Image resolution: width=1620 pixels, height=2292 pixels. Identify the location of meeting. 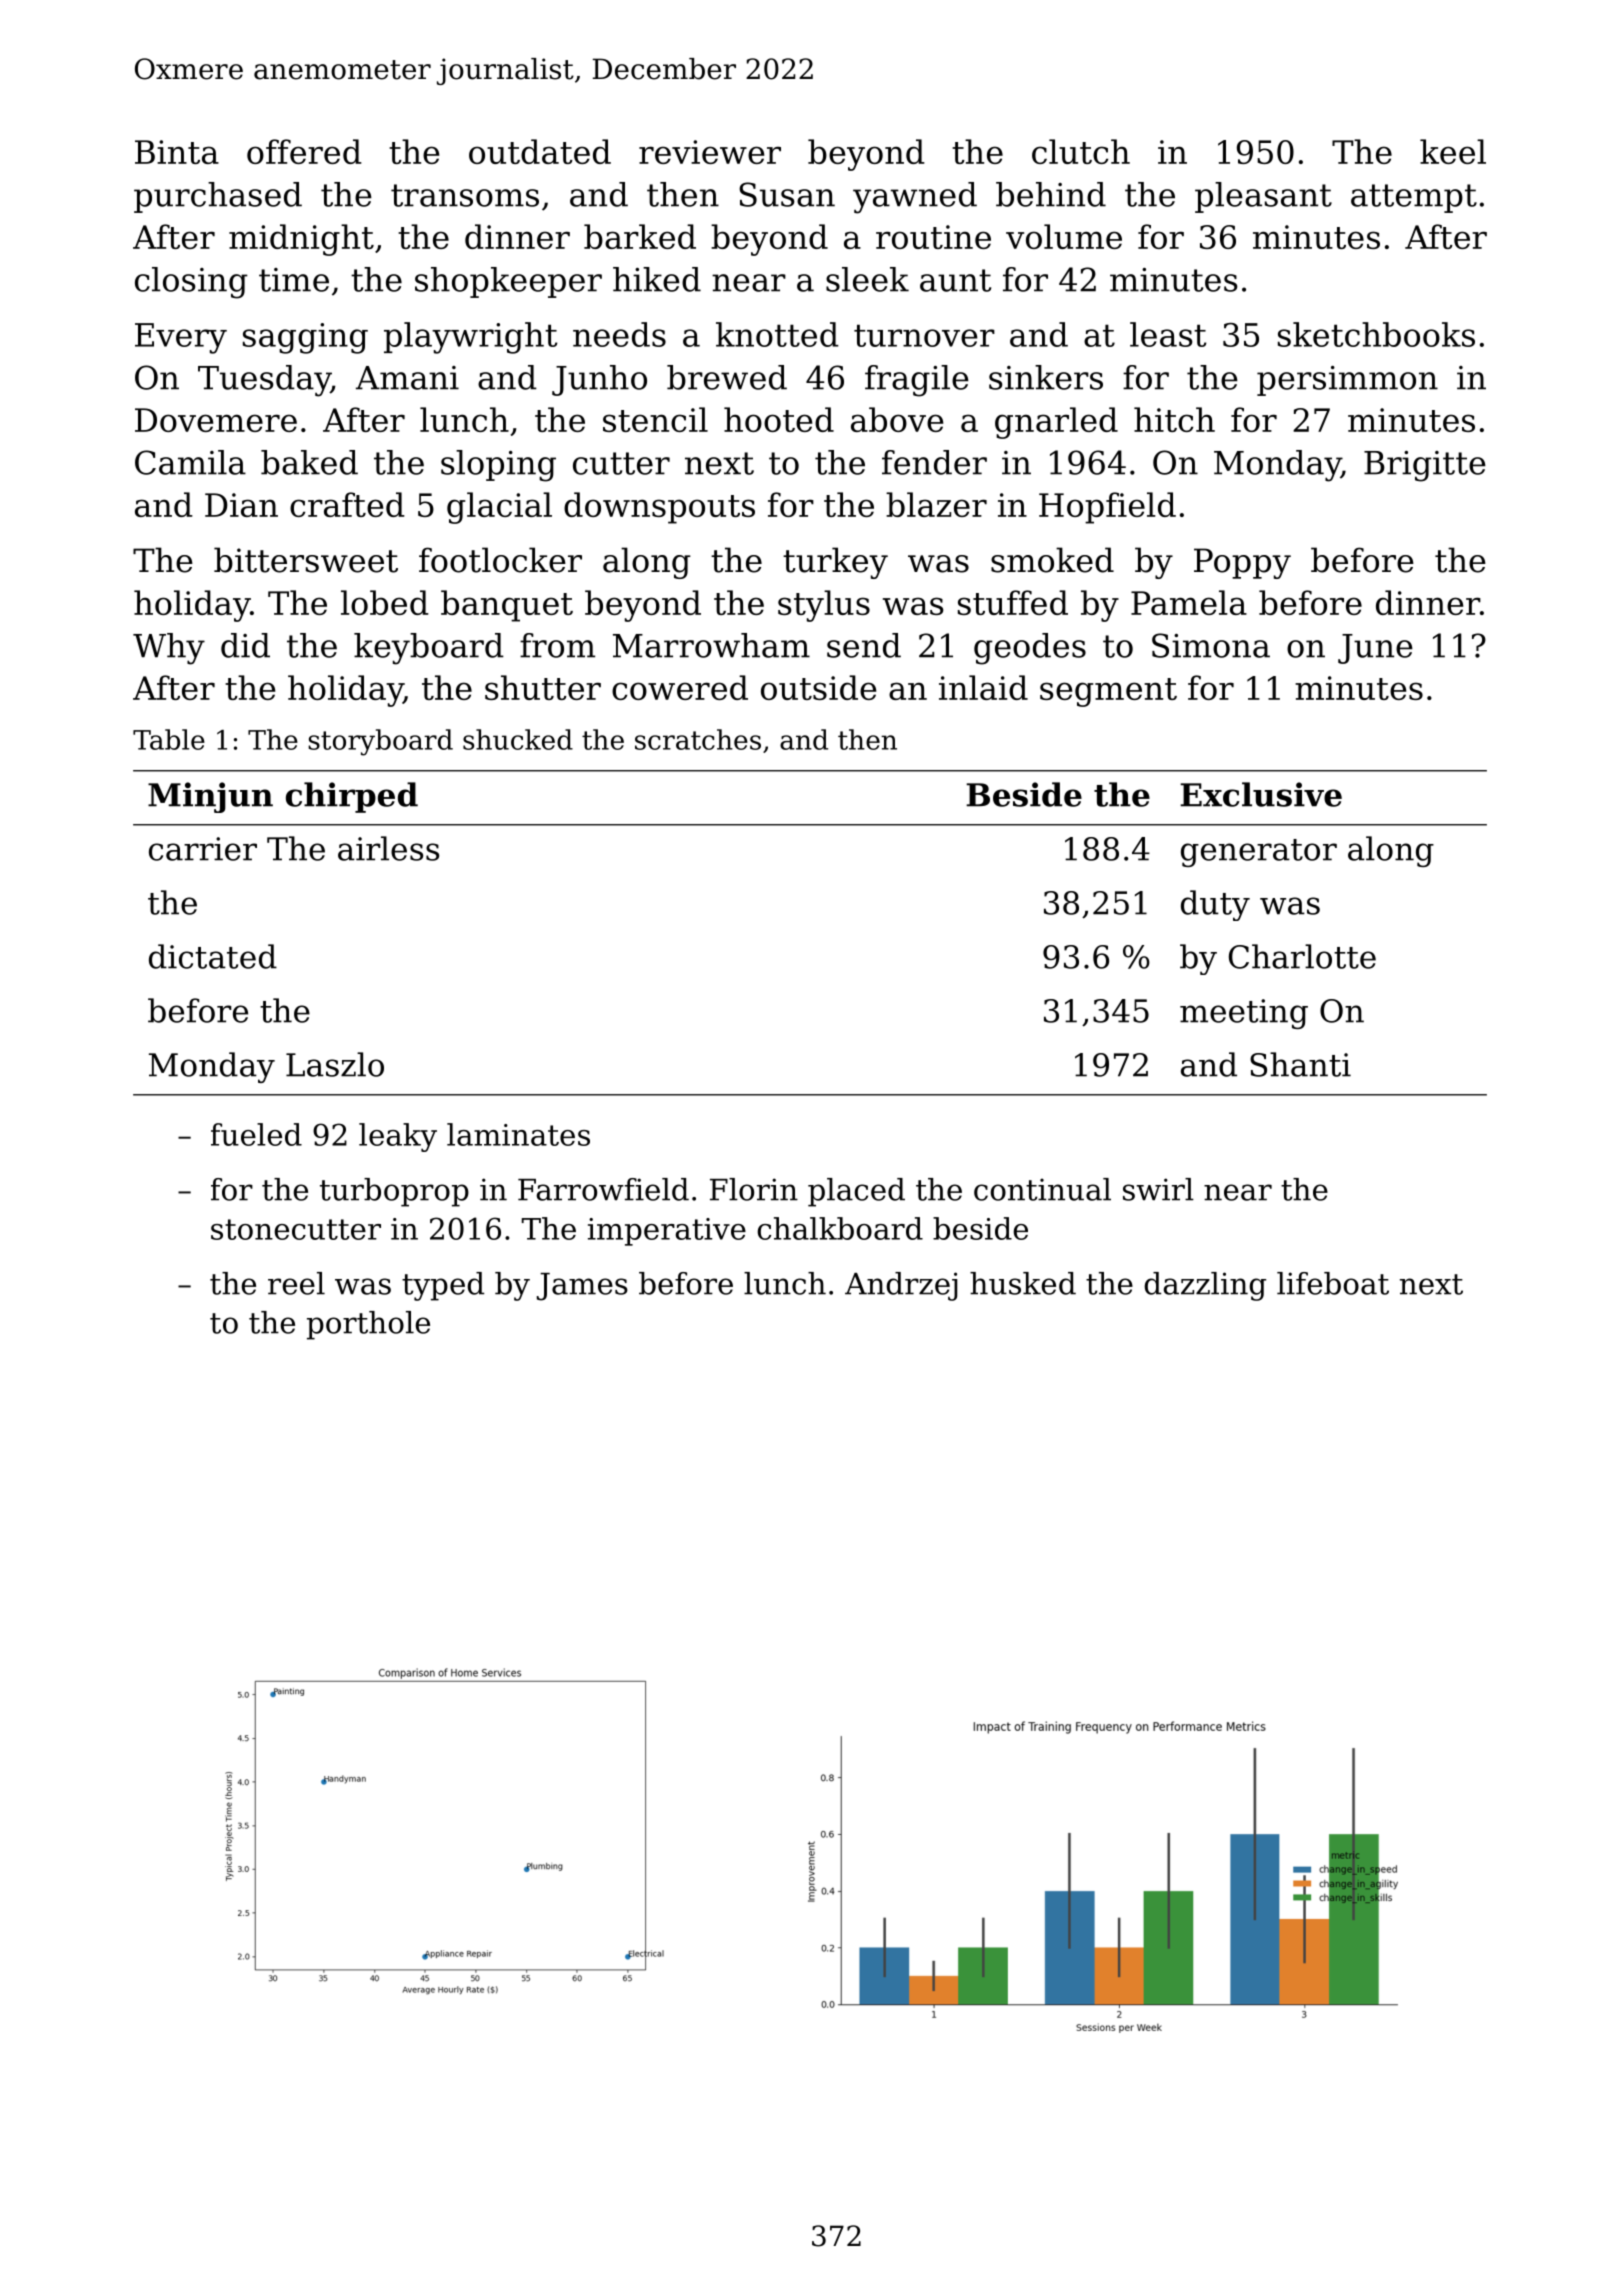
(1244, 1014).
